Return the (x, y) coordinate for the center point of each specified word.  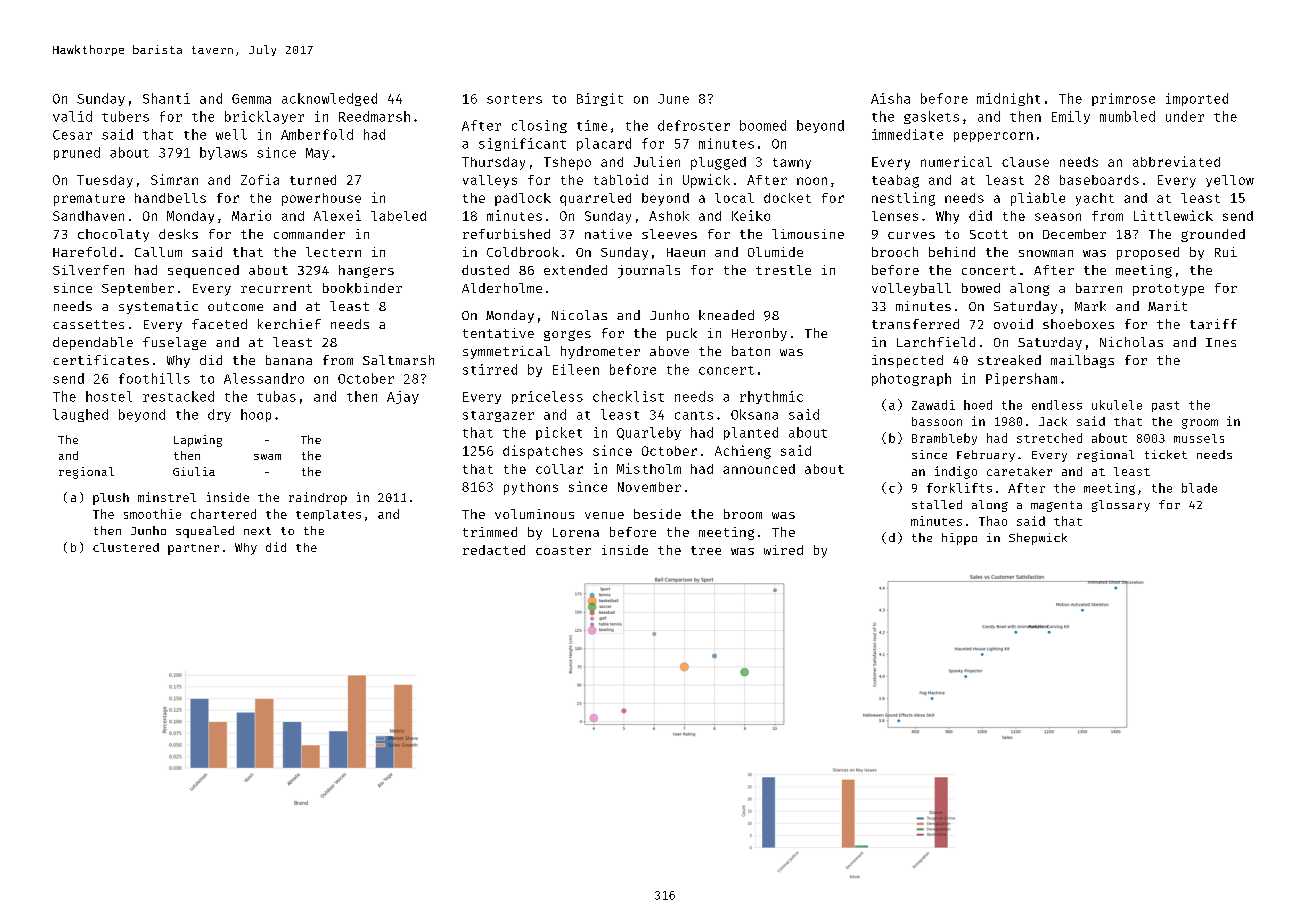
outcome (235, 306)
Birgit (600, 99)
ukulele (1117, 405)
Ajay (403, 397)
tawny (792, 163)
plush (111, 499)
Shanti (166, 98)
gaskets (931, 117)
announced (759, 469)
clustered (126, 547)
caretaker (1019, 471)
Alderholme (502, 288)
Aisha (890, 98)
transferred (915, 324)
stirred (490, 369)
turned (313, 180)
